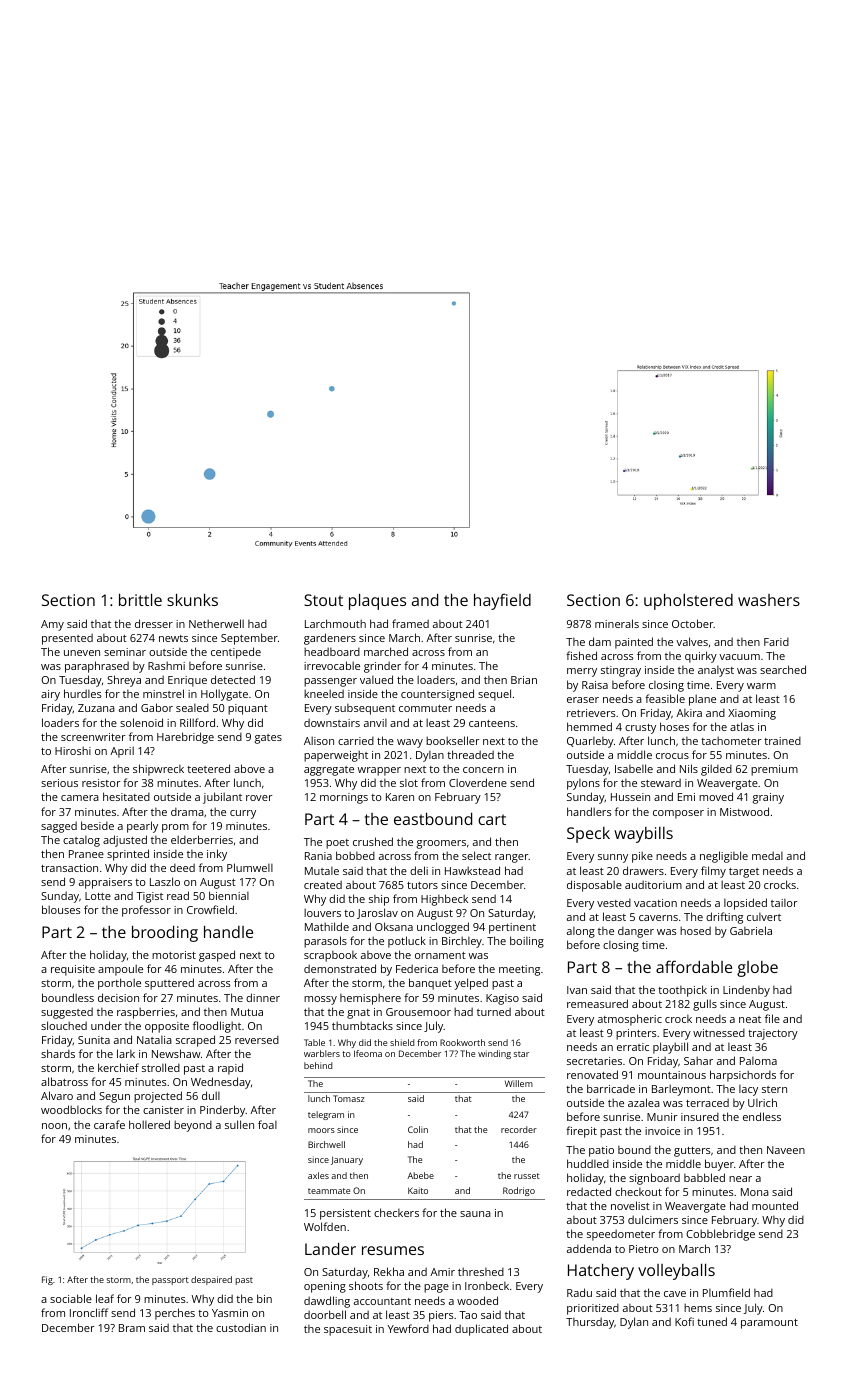 This image has height=1400, width=849. What do you see at coordinates (524, 680) in the image?
I see `Brian` at bounding box center [524, 680].
